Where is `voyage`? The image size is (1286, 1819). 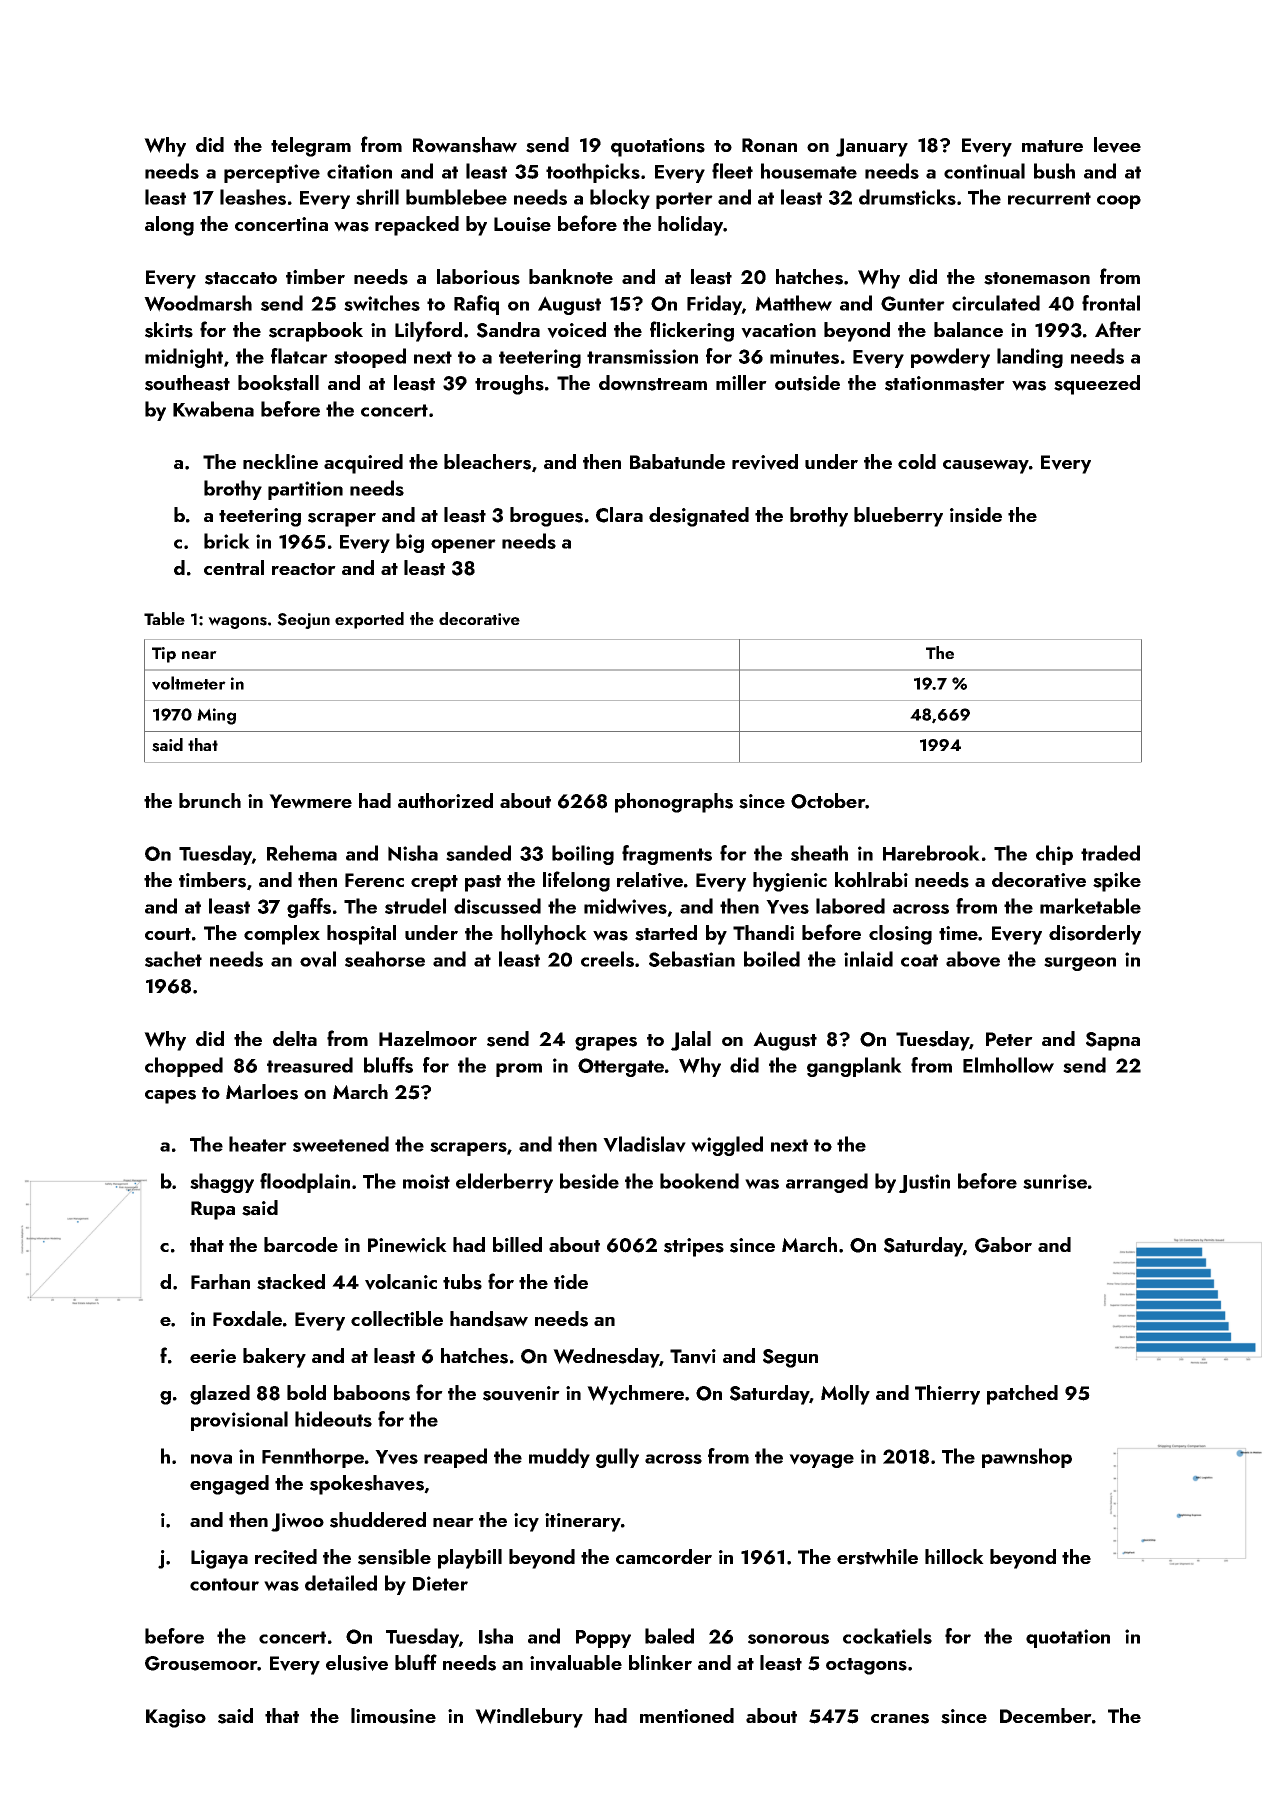
voyage is located at coordinates (821, 1461).
